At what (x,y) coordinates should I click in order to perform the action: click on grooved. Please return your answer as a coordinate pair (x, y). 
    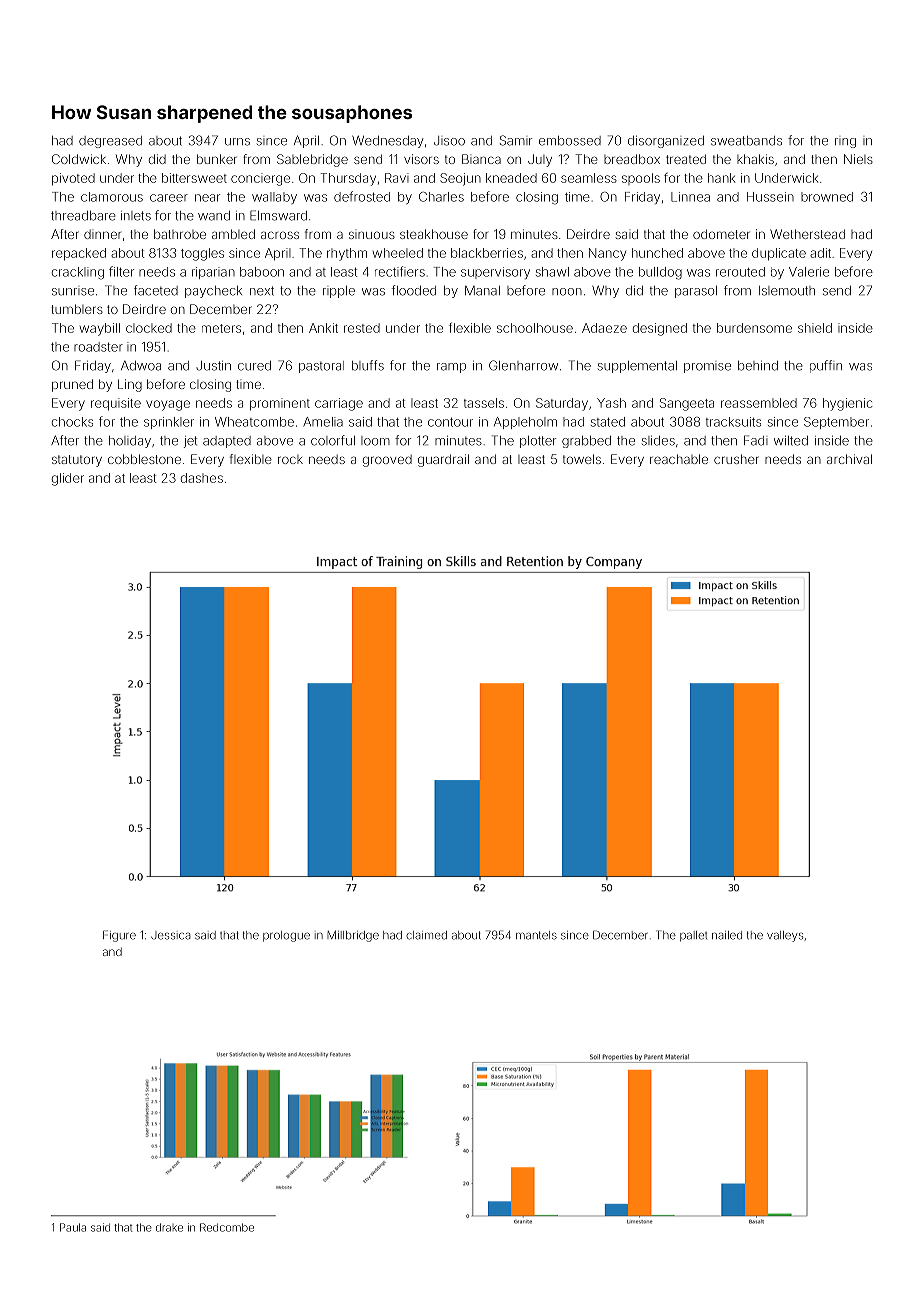
    Looking at the image, I should click on (387, 461).
